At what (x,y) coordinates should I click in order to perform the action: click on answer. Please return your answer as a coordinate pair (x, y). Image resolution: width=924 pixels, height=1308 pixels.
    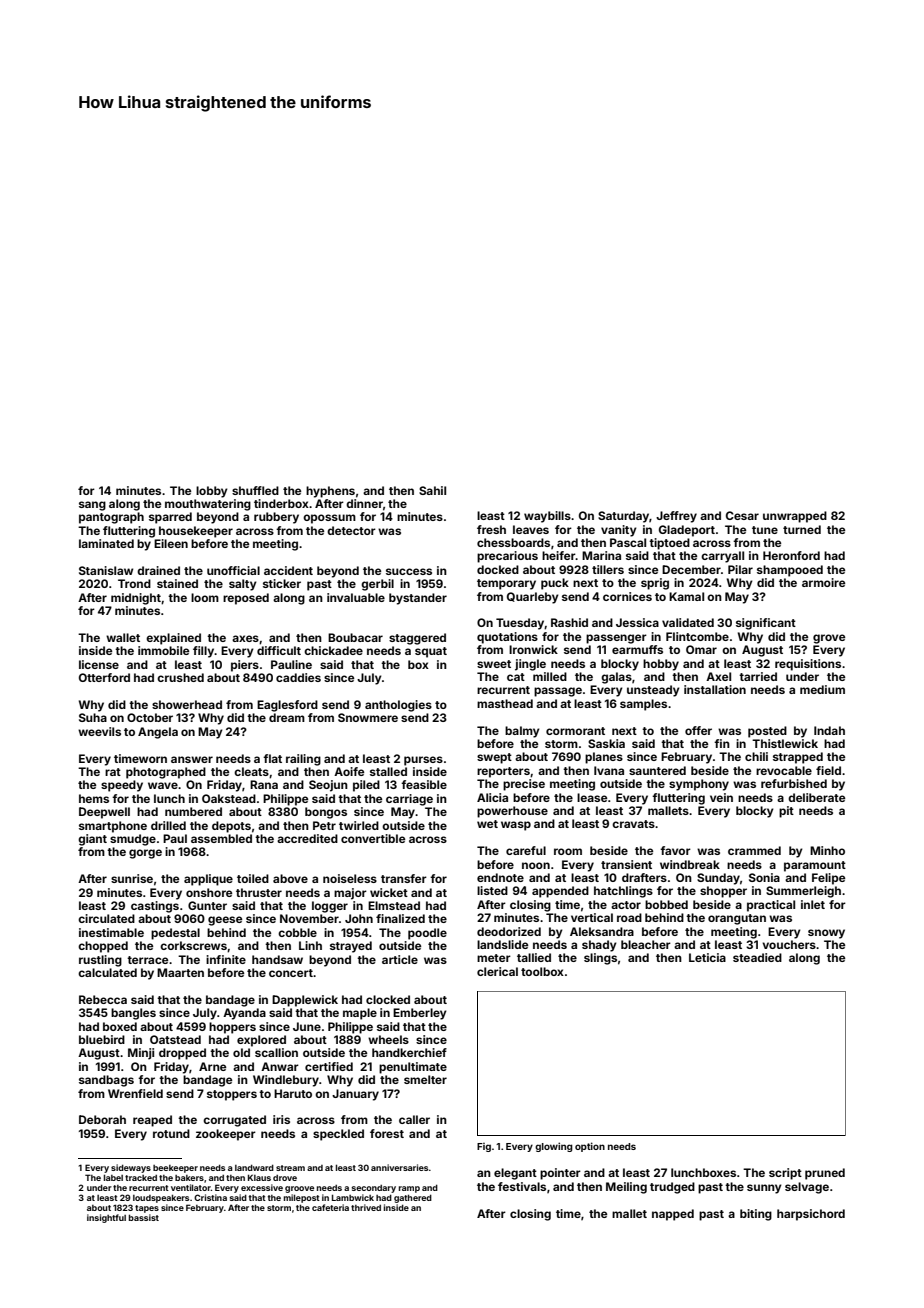
    Looking at the image, I should click on (192, 759).
